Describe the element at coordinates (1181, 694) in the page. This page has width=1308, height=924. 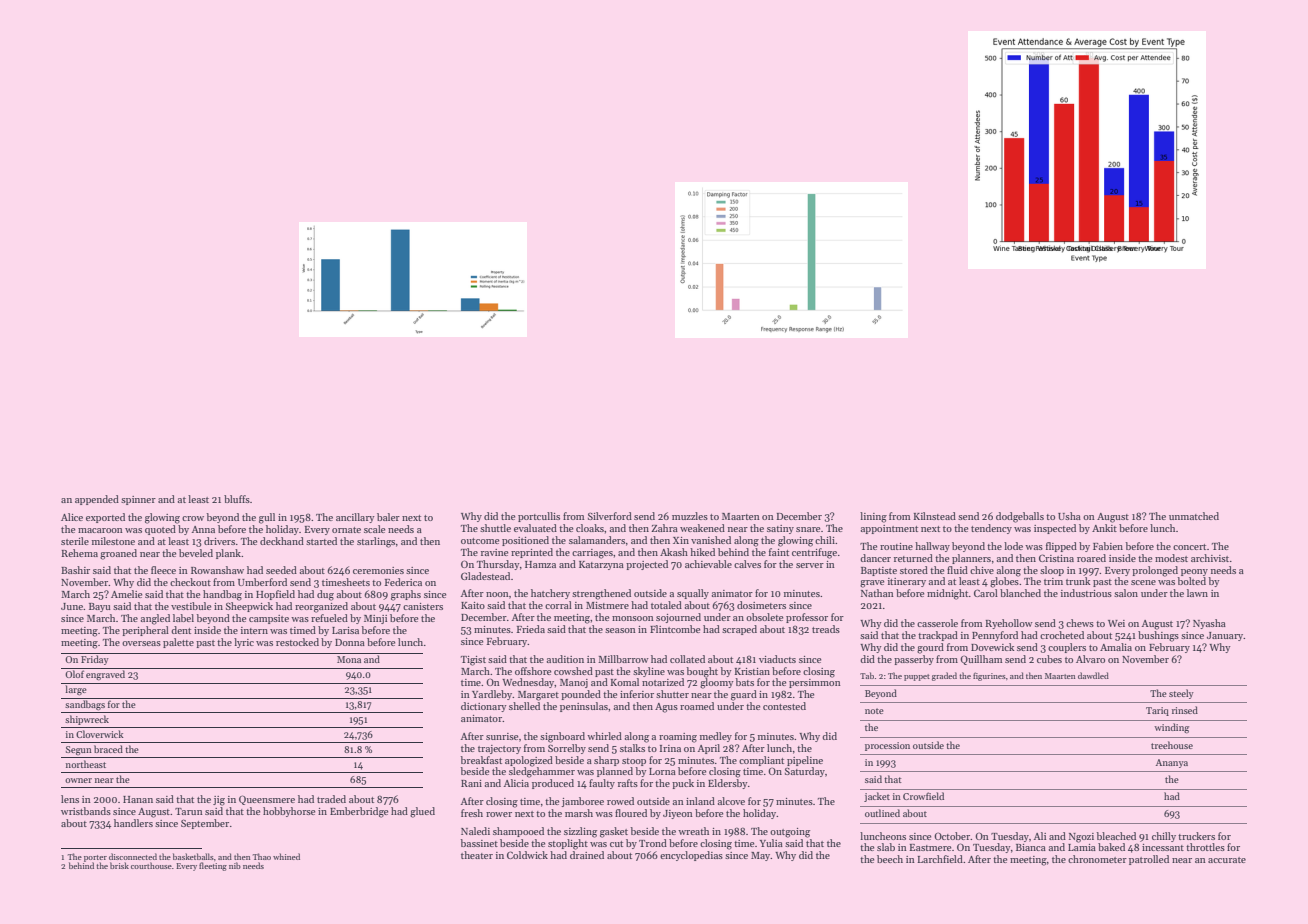
I see `steely` at that location.
